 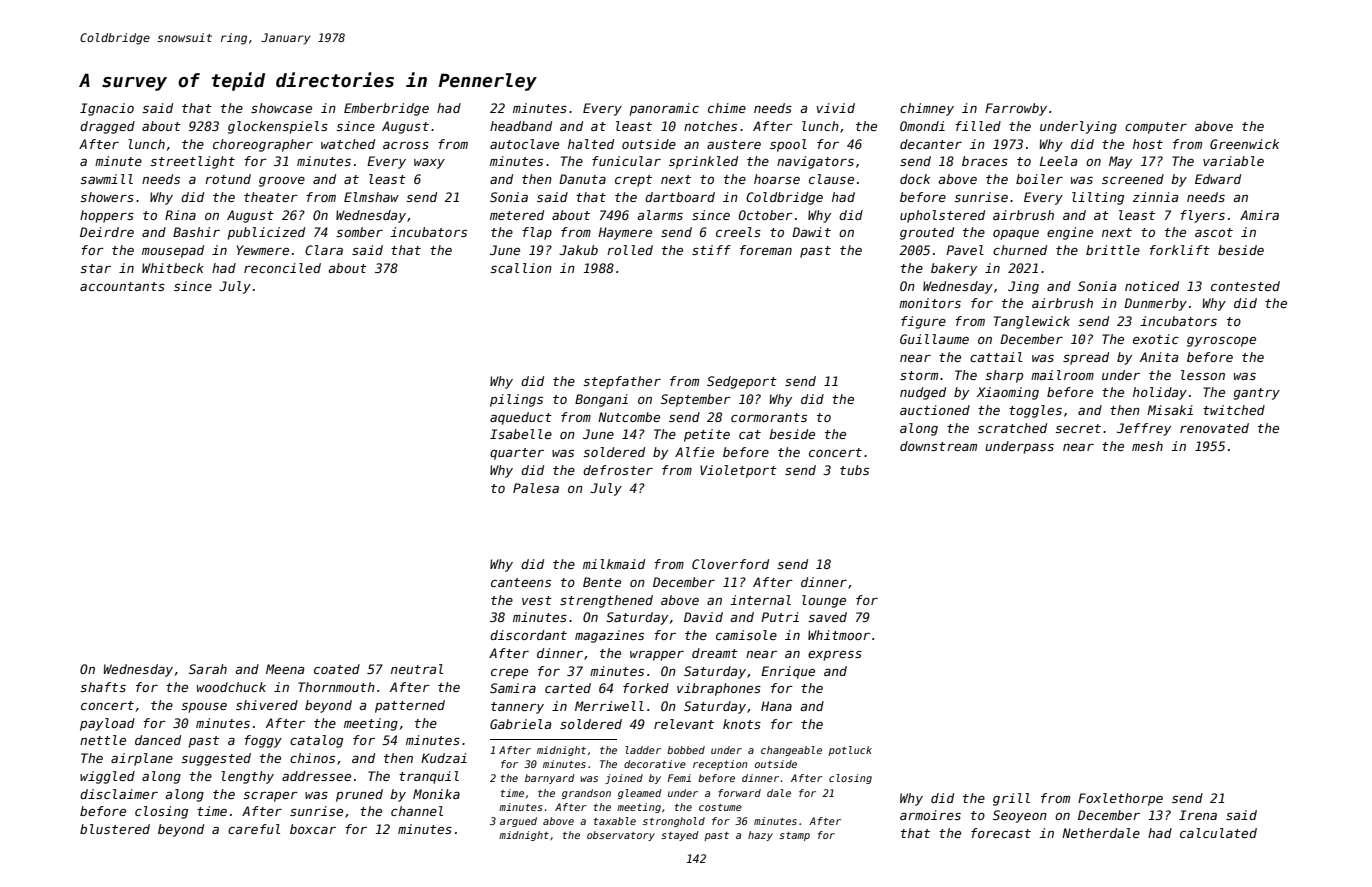 I want to click on quarter, so click(x=517, y=454).
